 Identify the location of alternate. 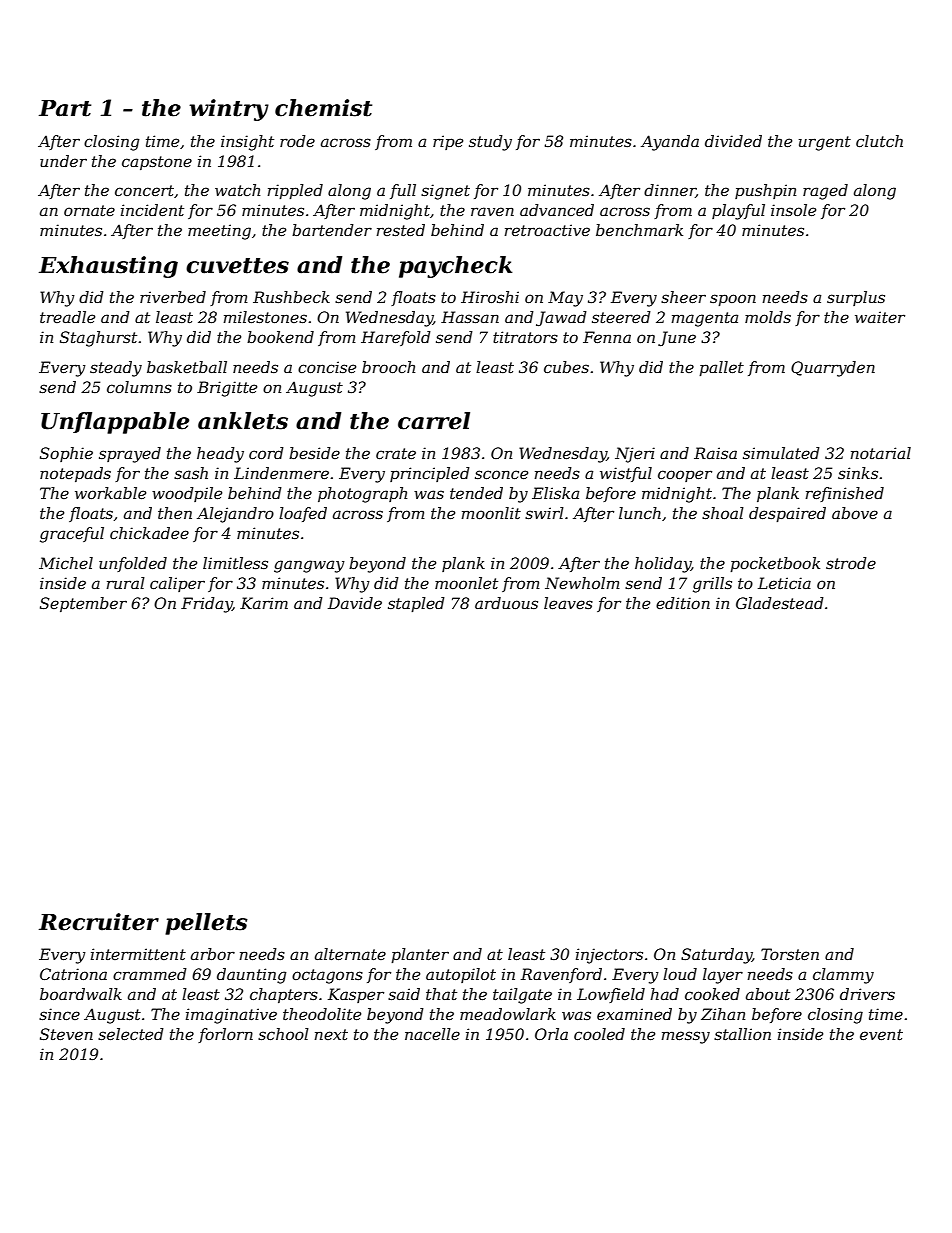
(350, 954).
